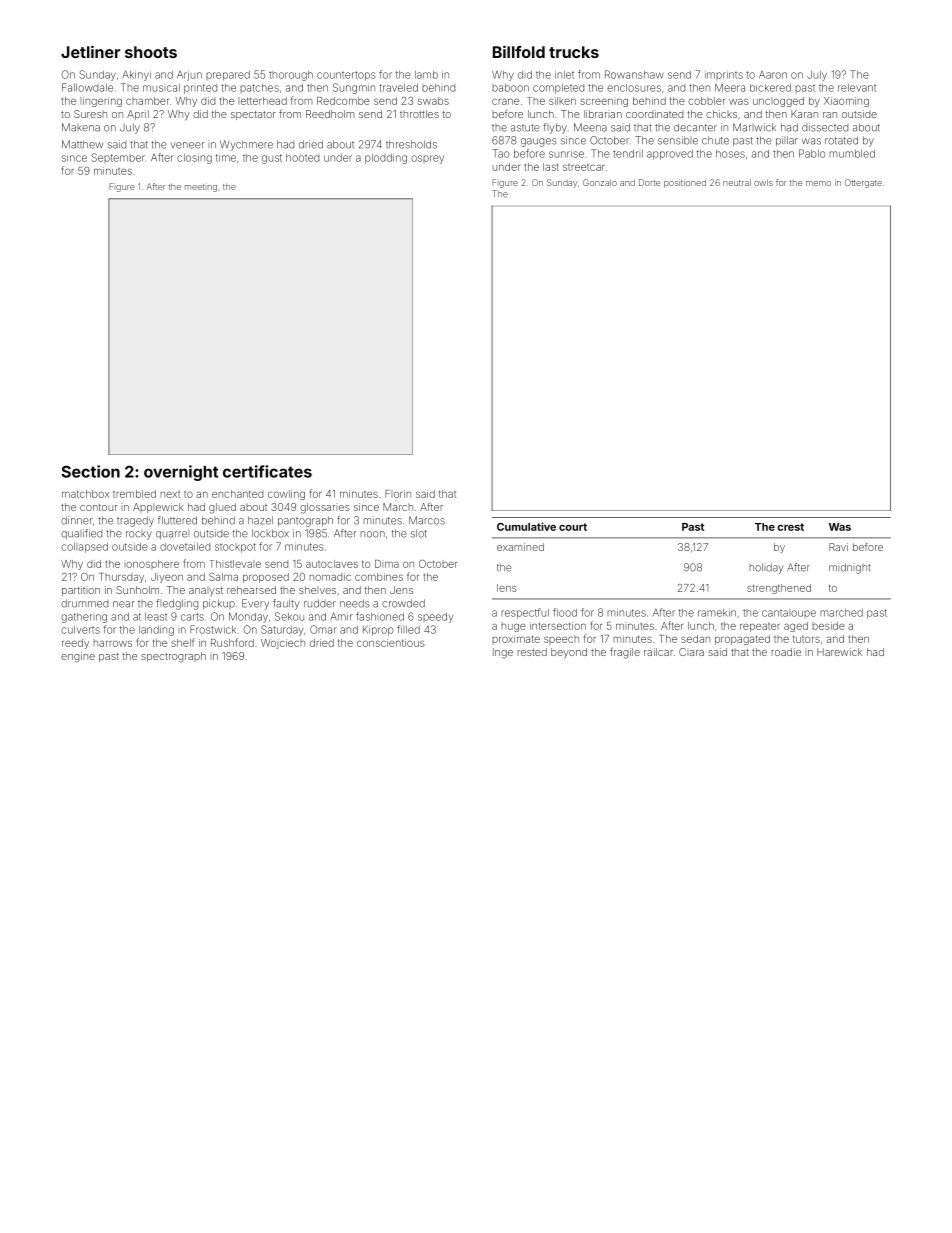 This page has width=952, height=1233. Describe the element at coordinates (267, 471) in the page. I see `certificates` at that location.
